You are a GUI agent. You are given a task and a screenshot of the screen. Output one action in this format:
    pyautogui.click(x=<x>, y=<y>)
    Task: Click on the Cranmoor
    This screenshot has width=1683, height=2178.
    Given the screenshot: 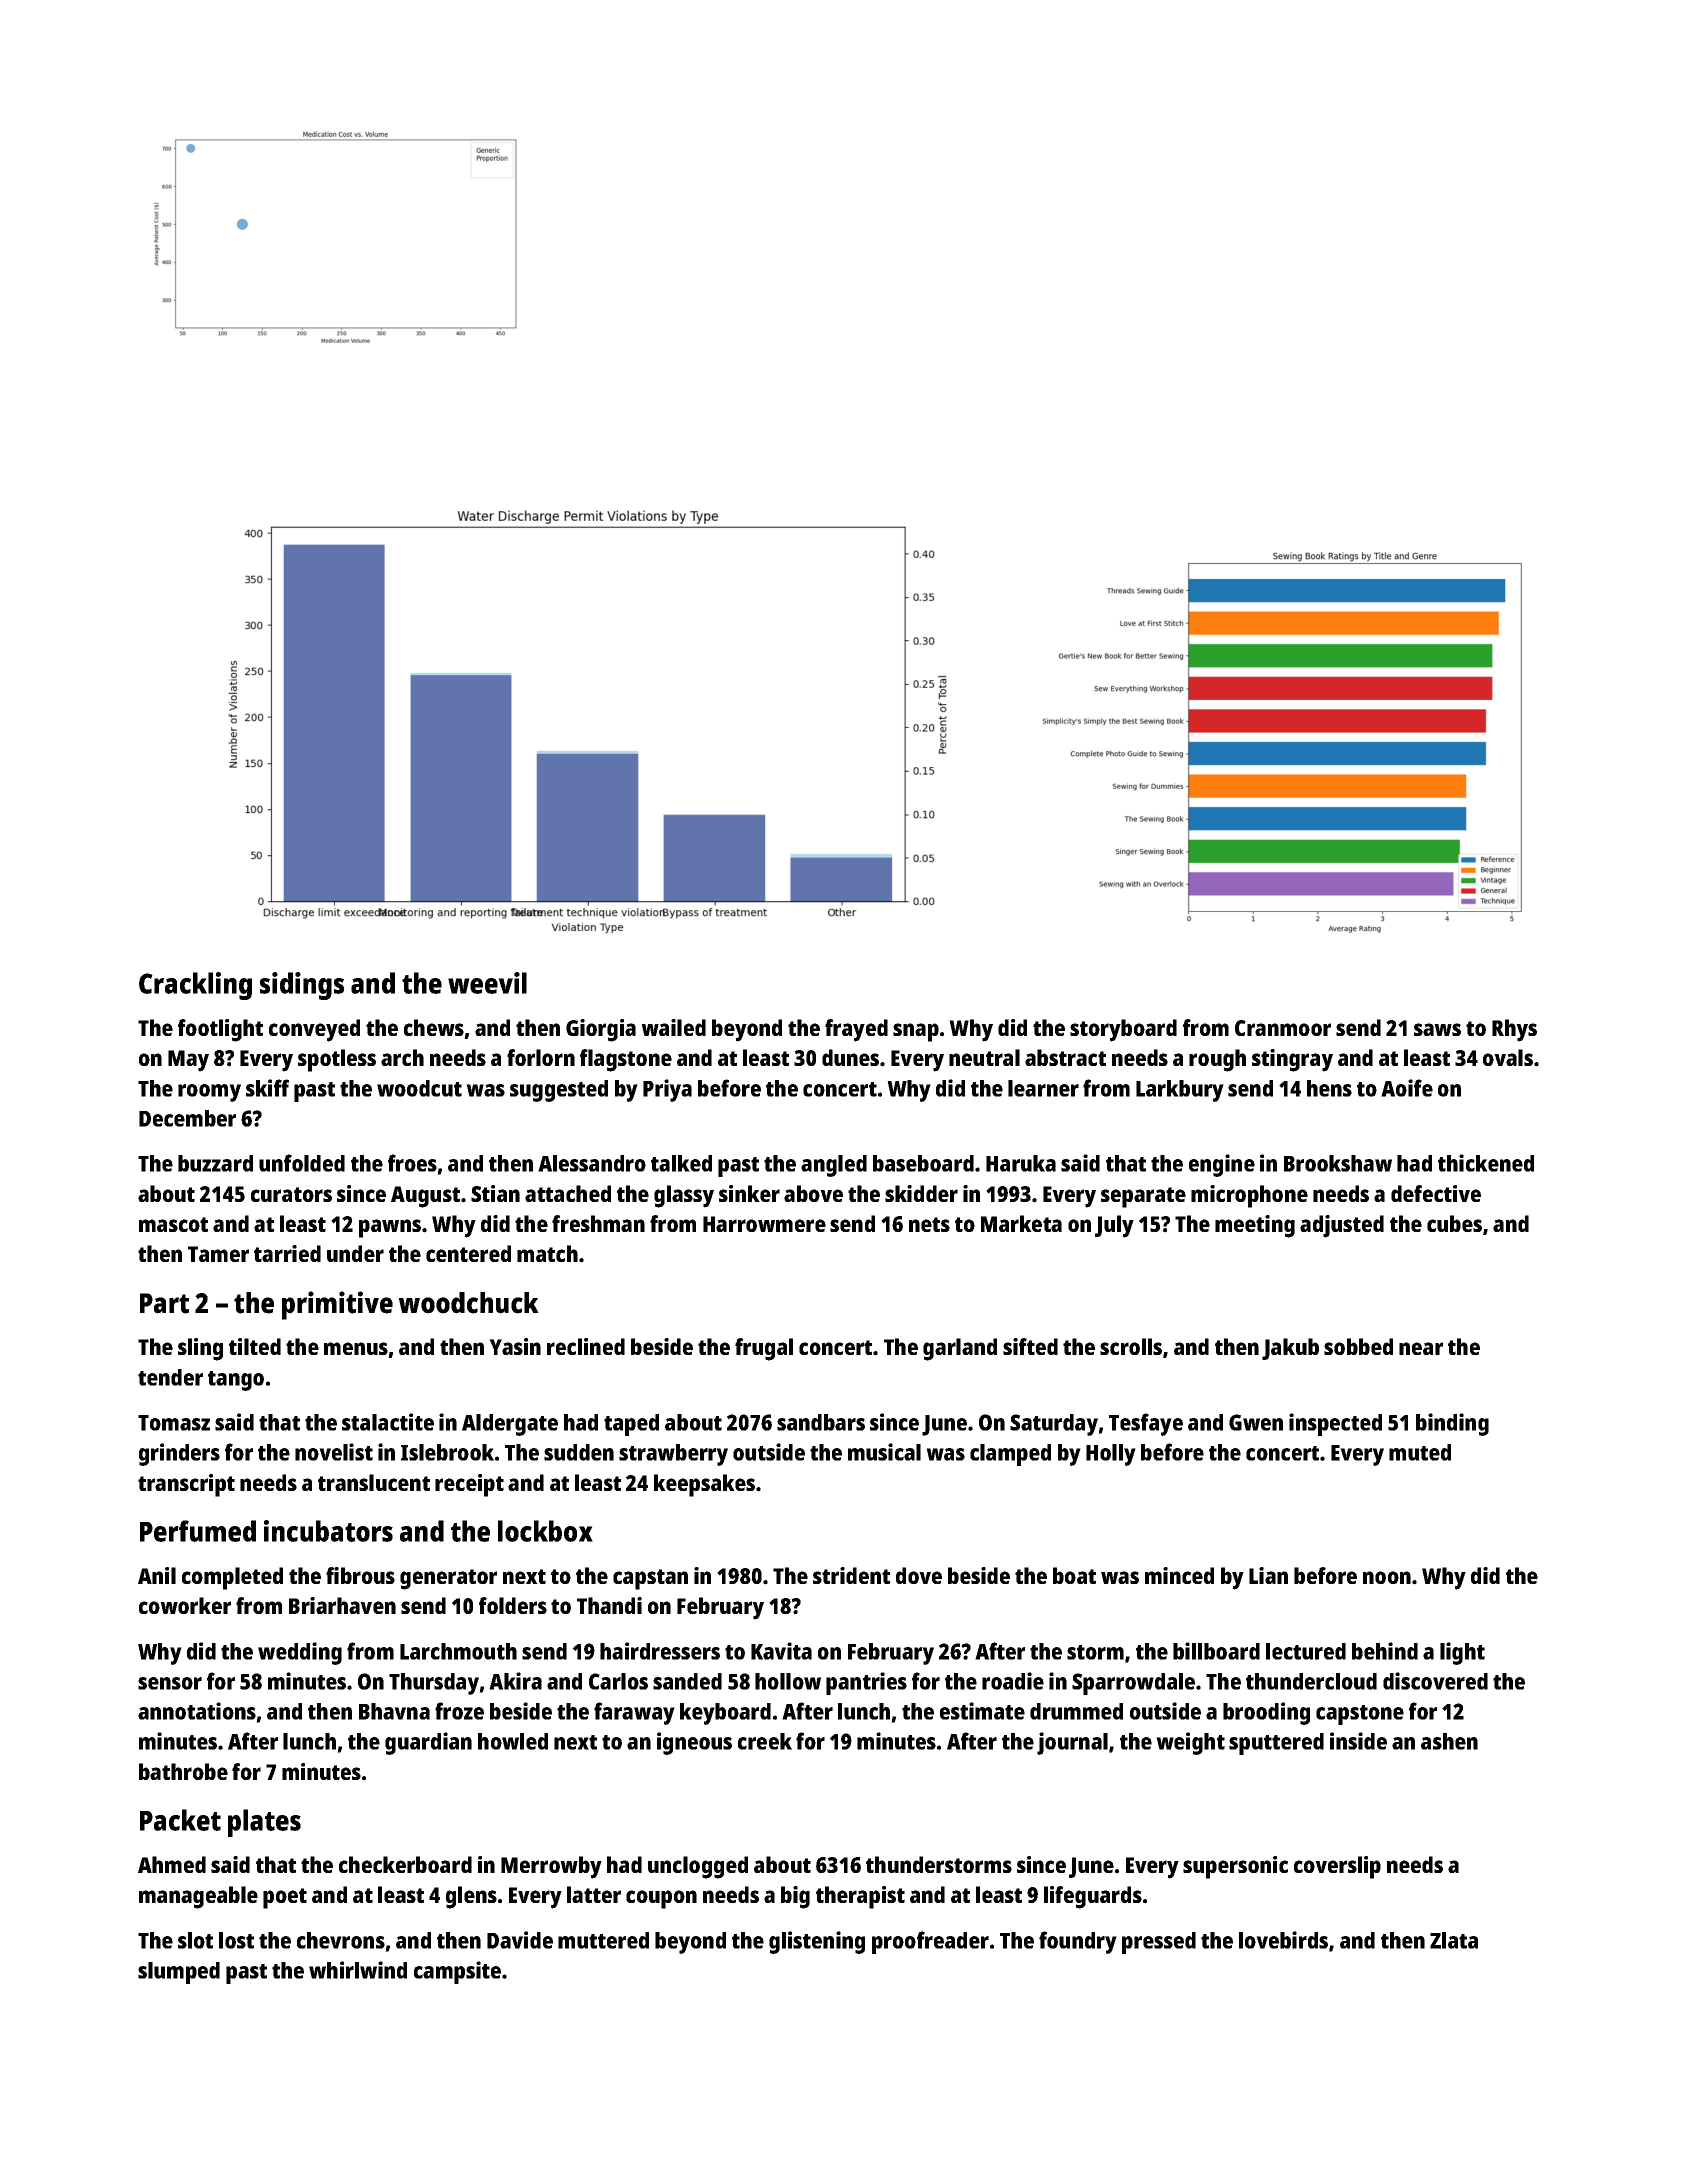 What is the action you would take?
    pyautogui.click(x=1283, y=1028)
